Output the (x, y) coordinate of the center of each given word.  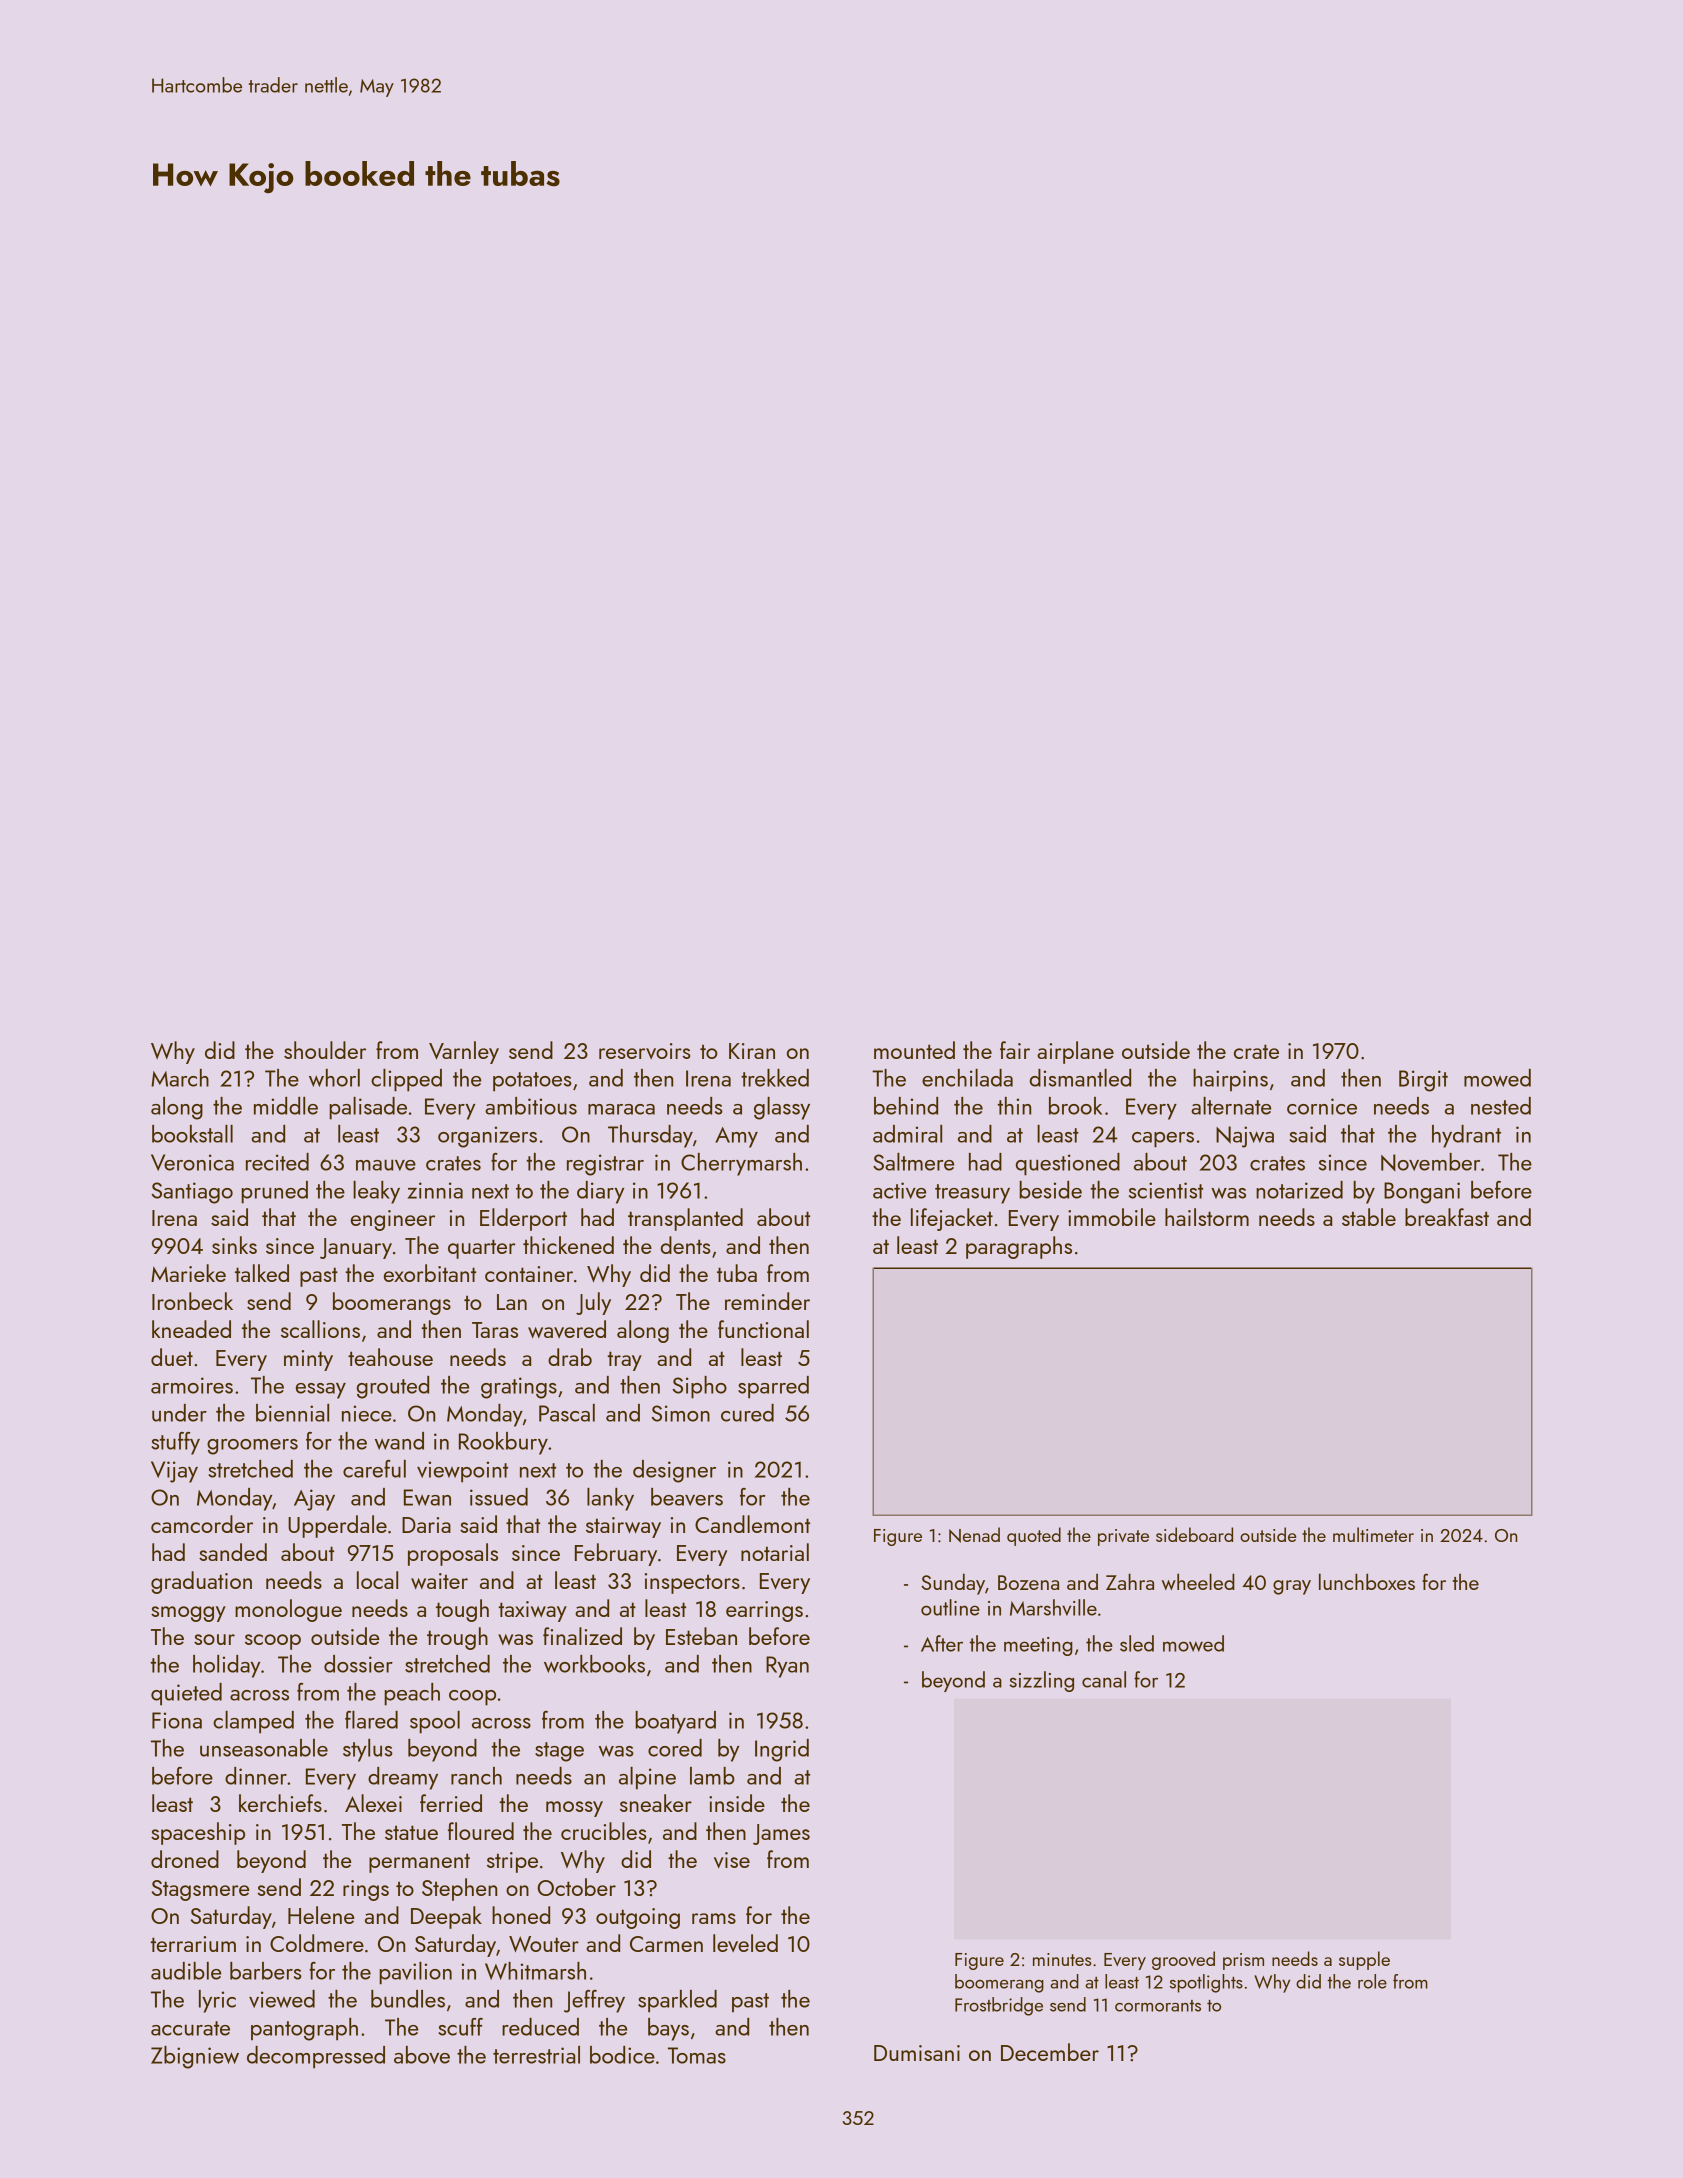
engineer (393, 1220)
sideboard (1194, 1534)
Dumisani (917, 2053)
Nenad (974, 1535)
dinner (256, 1776)
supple (1364, 1960)
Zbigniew (195, 2057)
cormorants (1158, 2006)
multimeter (1373, 1534)
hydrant (1466, 1136)
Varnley (464, 1052)
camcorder (202, 1524)
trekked (775, 1078)
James (781, 1834)
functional (763, 1329)
